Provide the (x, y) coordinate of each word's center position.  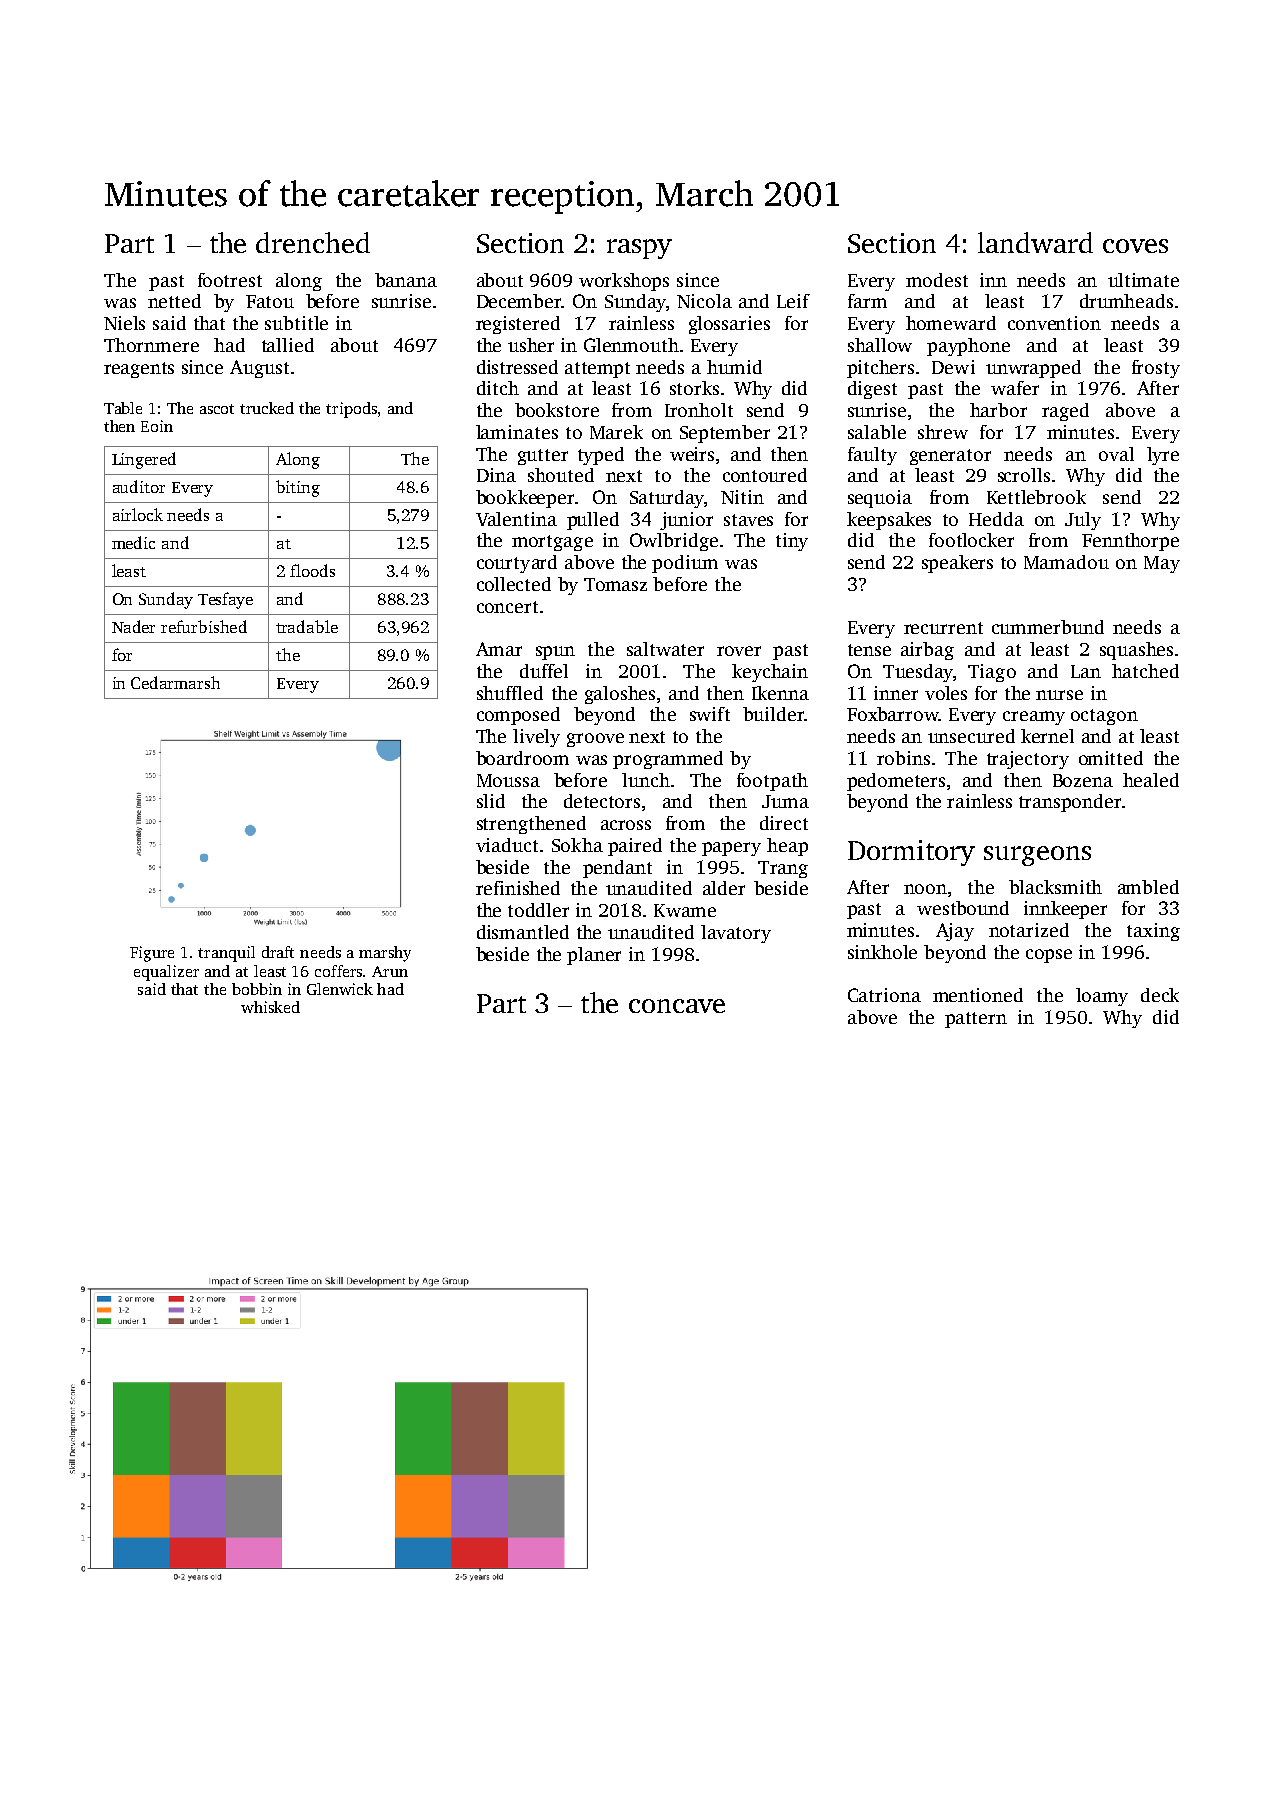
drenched (313, 242)
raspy (639, 249)
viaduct (507, 845)
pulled (593, 521)
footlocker (971, 540)
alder (724, 888)
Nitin (742, 497)
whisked (270, 1007)
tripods (351, 410)
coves (1135, 246)
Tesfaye (225, 600)
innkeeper (1065, 910)
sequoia (880, 499)
